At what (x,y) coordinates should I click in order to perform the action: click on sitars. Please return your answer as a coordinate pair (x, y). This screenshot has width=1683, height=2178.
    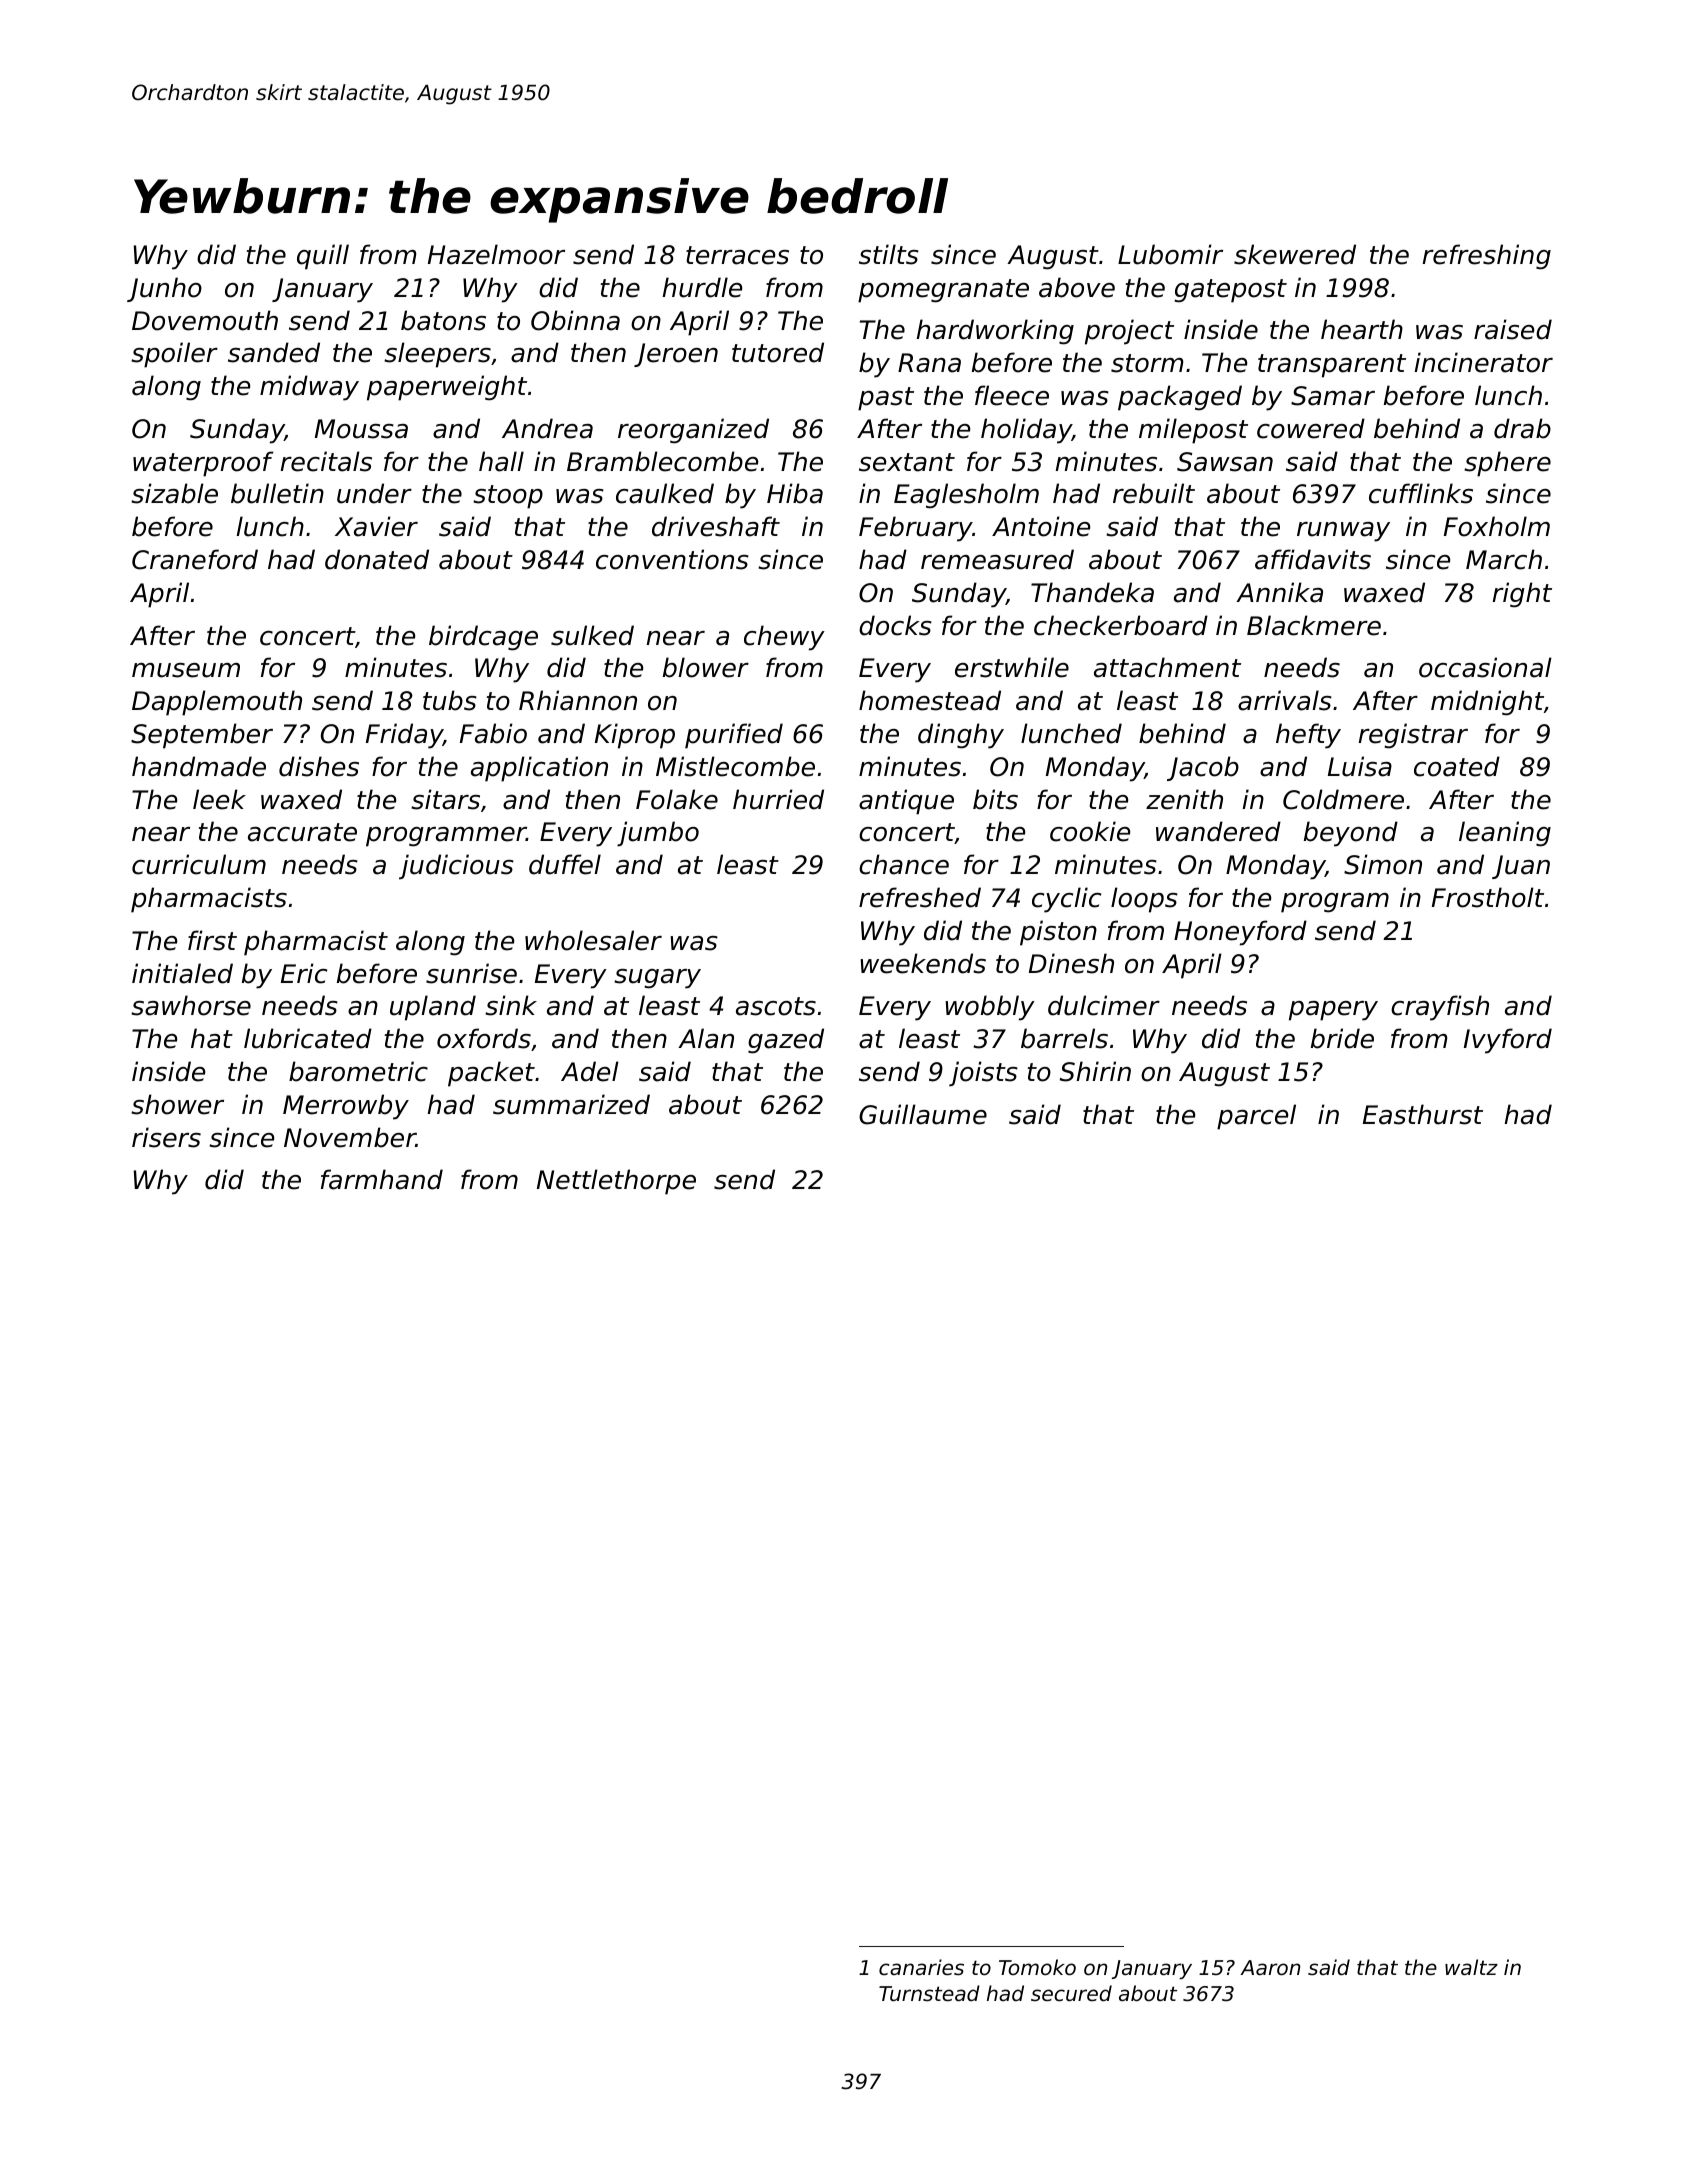
    Looking at the image, I should click on (445, 799).
